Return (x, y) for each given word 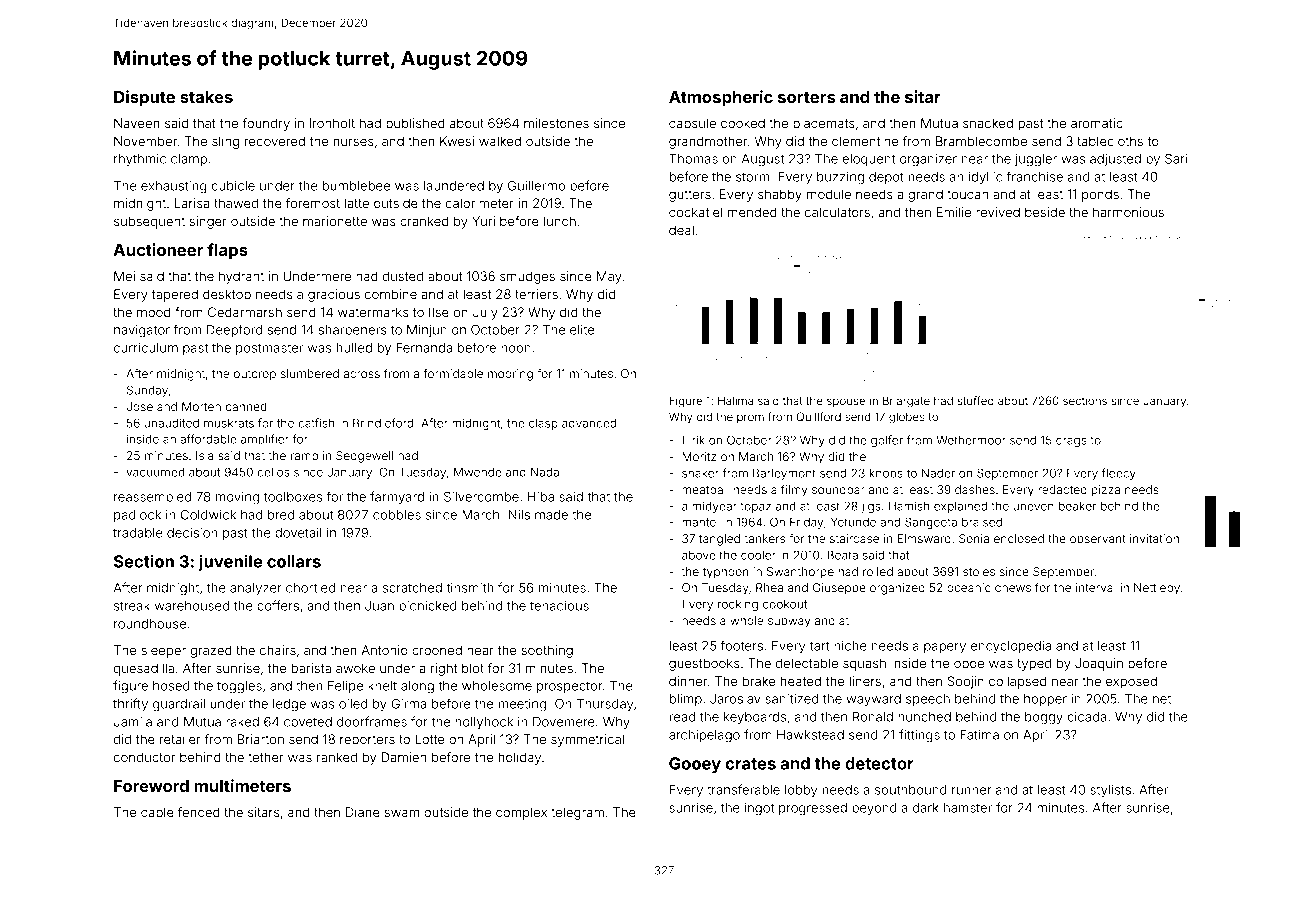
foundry (266, 124)
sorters (806, 97)
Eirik (693, 440)
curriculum (146, 348)
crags (1071, 442)
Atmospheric (721, 98)
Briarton (261, 739)
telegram (577, 813)
